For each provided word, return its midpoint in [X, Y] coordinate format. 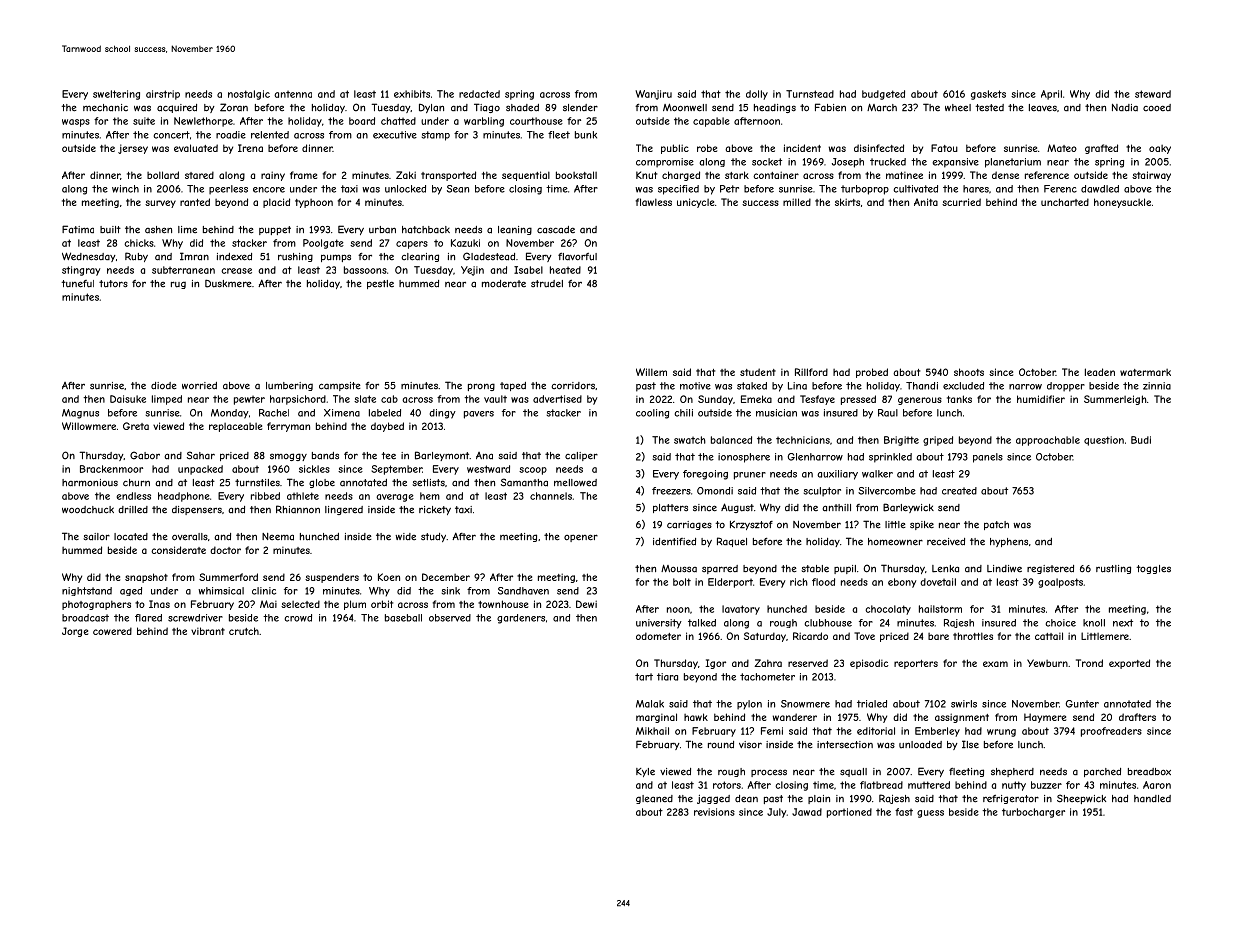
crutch [244, 631]
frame [303, 175]
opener [581, 538]
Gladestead [489, 256]
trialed [872, 704]
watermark [1145, 372]
